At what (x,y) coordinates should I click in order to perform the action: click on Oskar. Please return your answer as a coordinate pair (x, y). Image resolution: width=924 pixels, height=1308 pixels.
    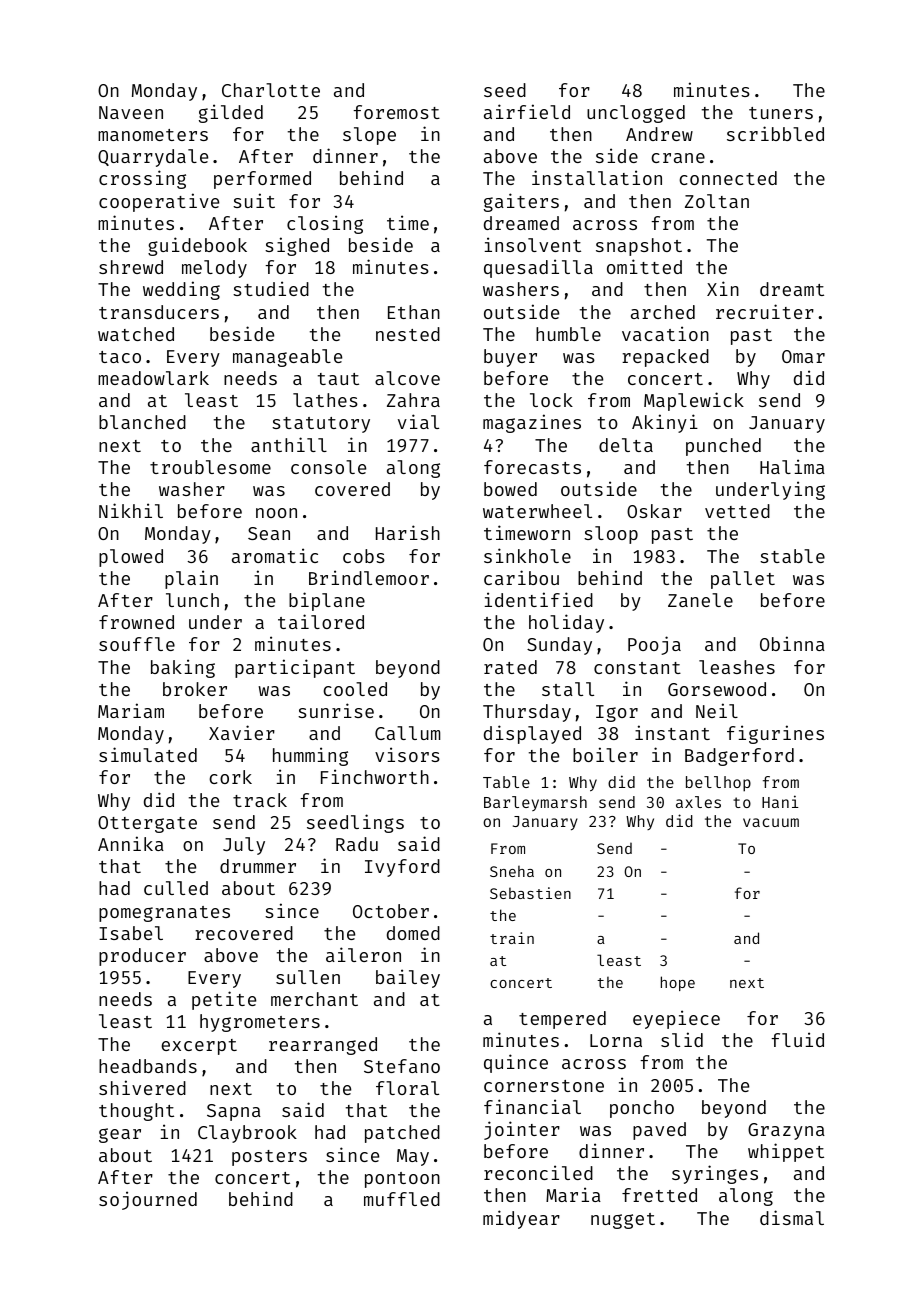
    Looking at the image, I should click on (654, 511).
